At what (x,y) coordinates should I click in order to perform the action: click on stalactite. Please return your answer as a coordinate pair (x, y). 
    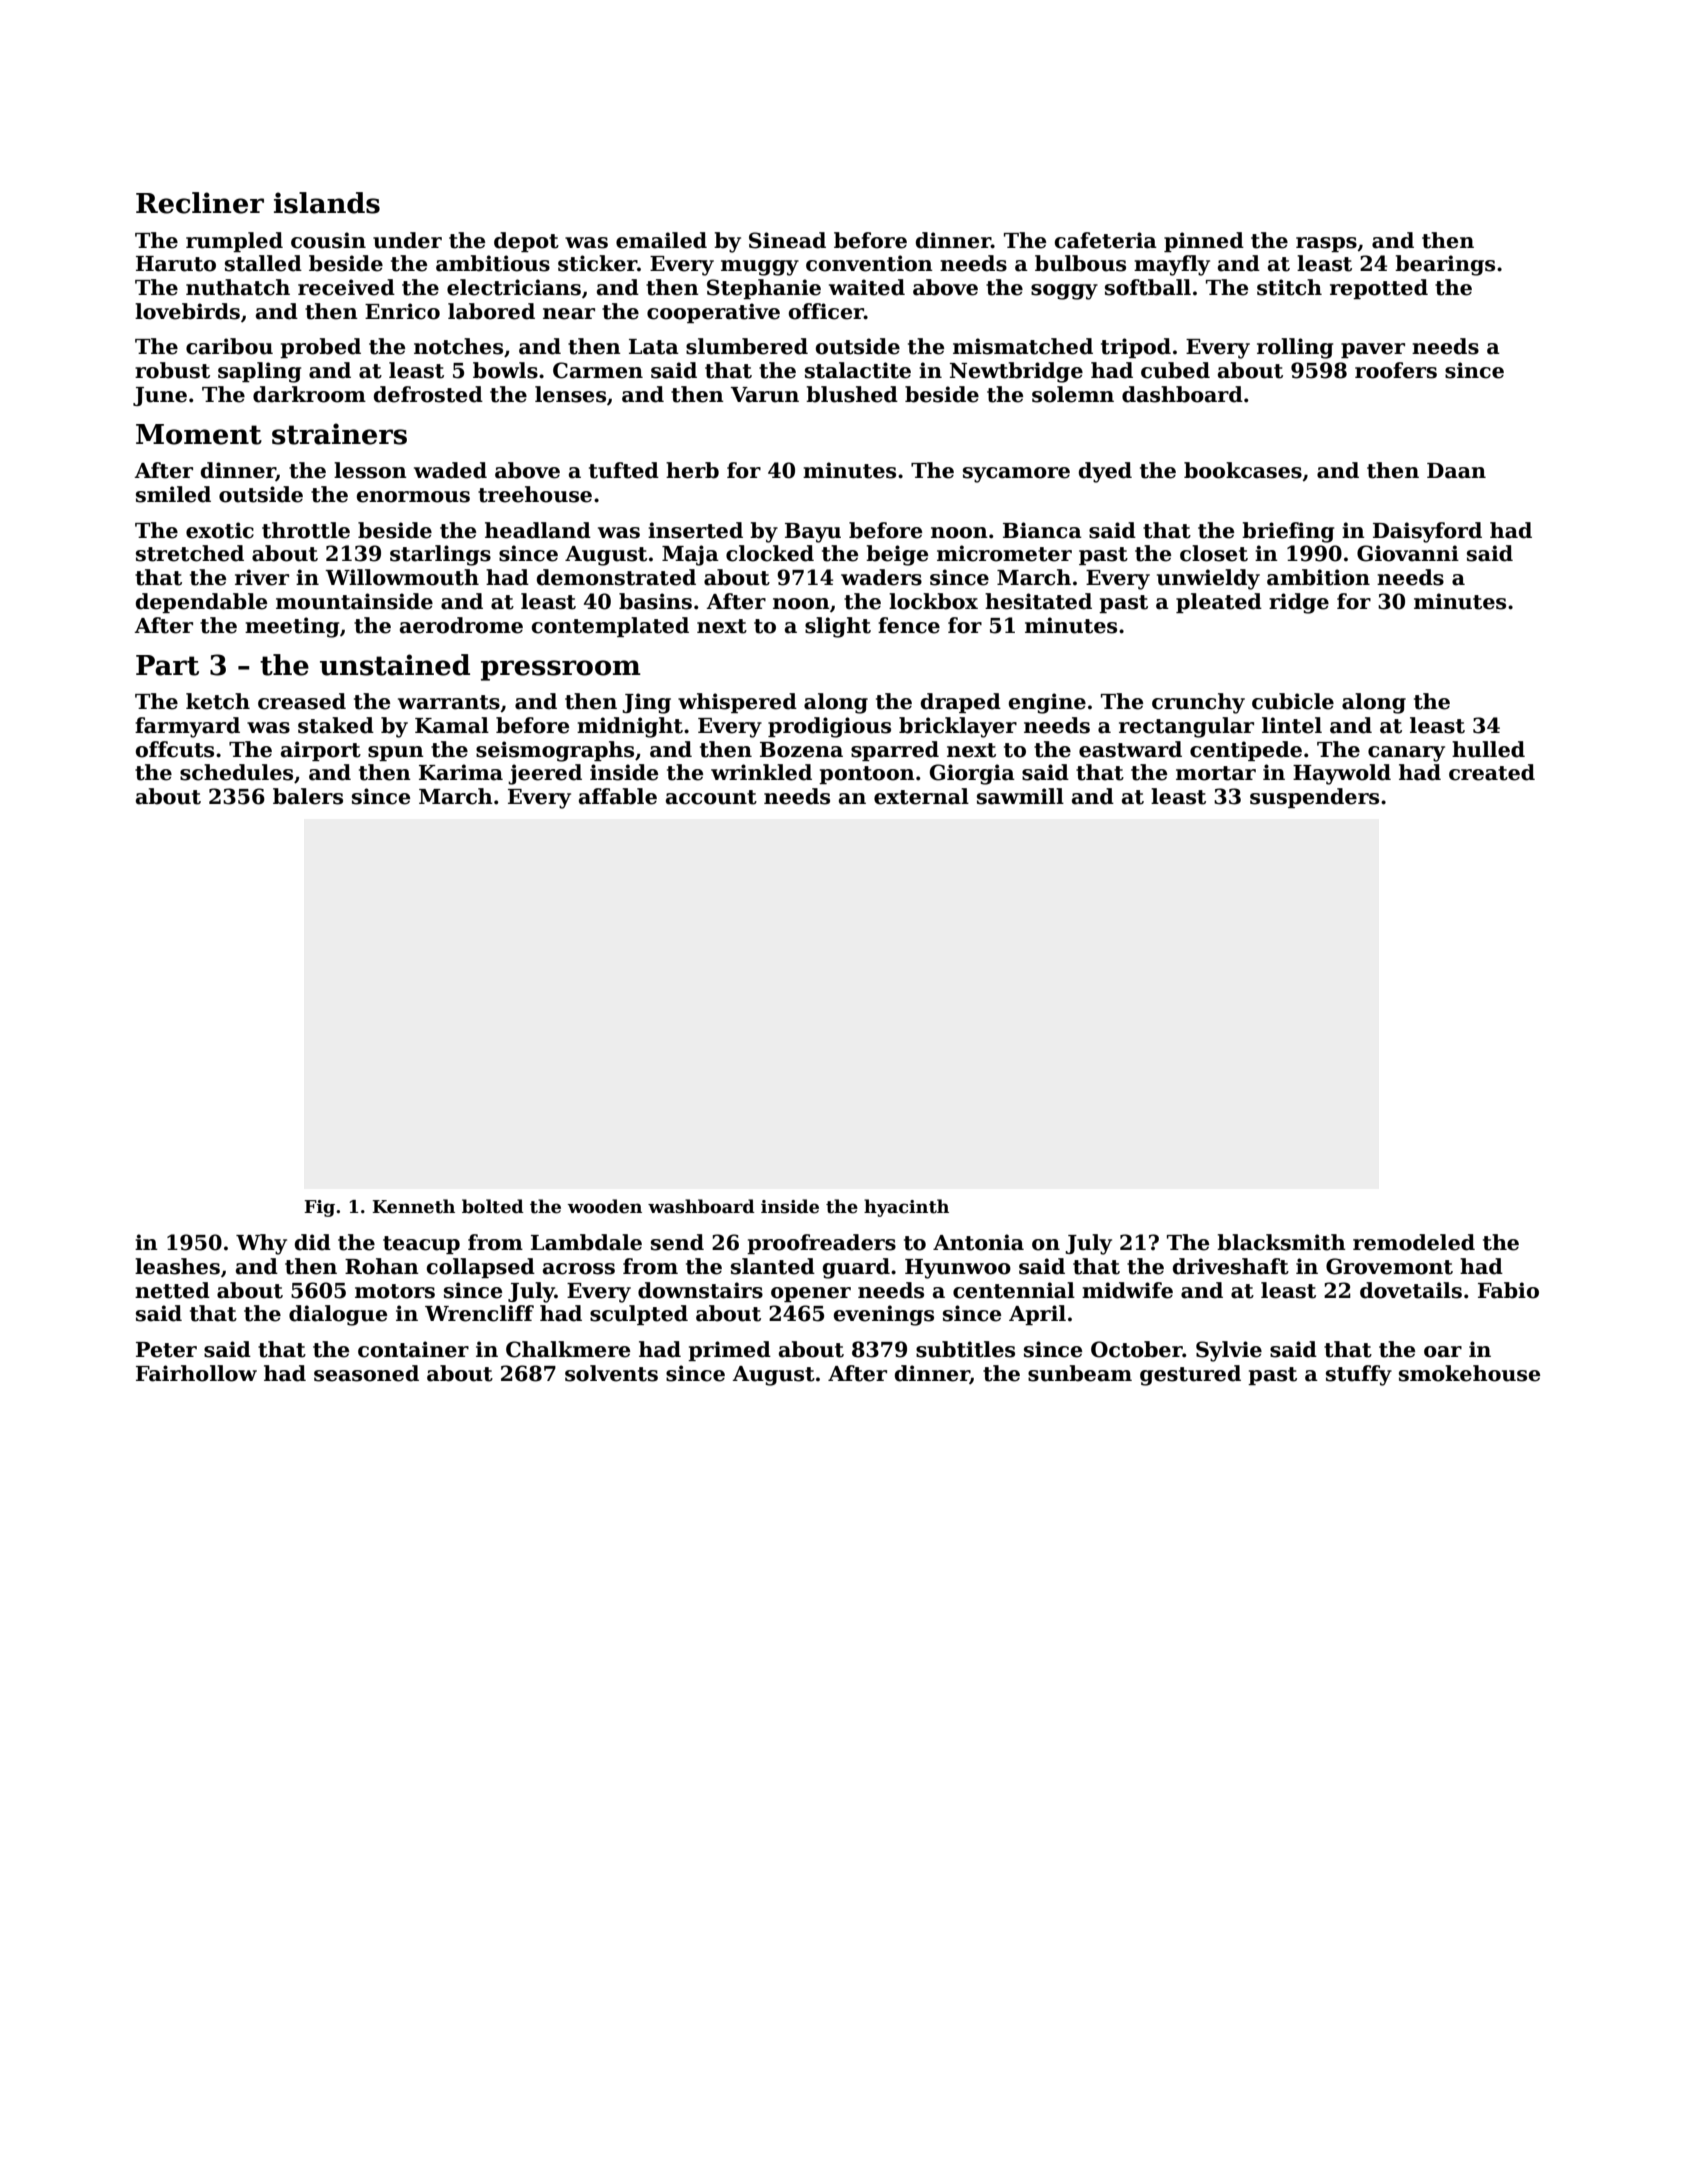
    Looking at the image, I should click on (858, 370).
